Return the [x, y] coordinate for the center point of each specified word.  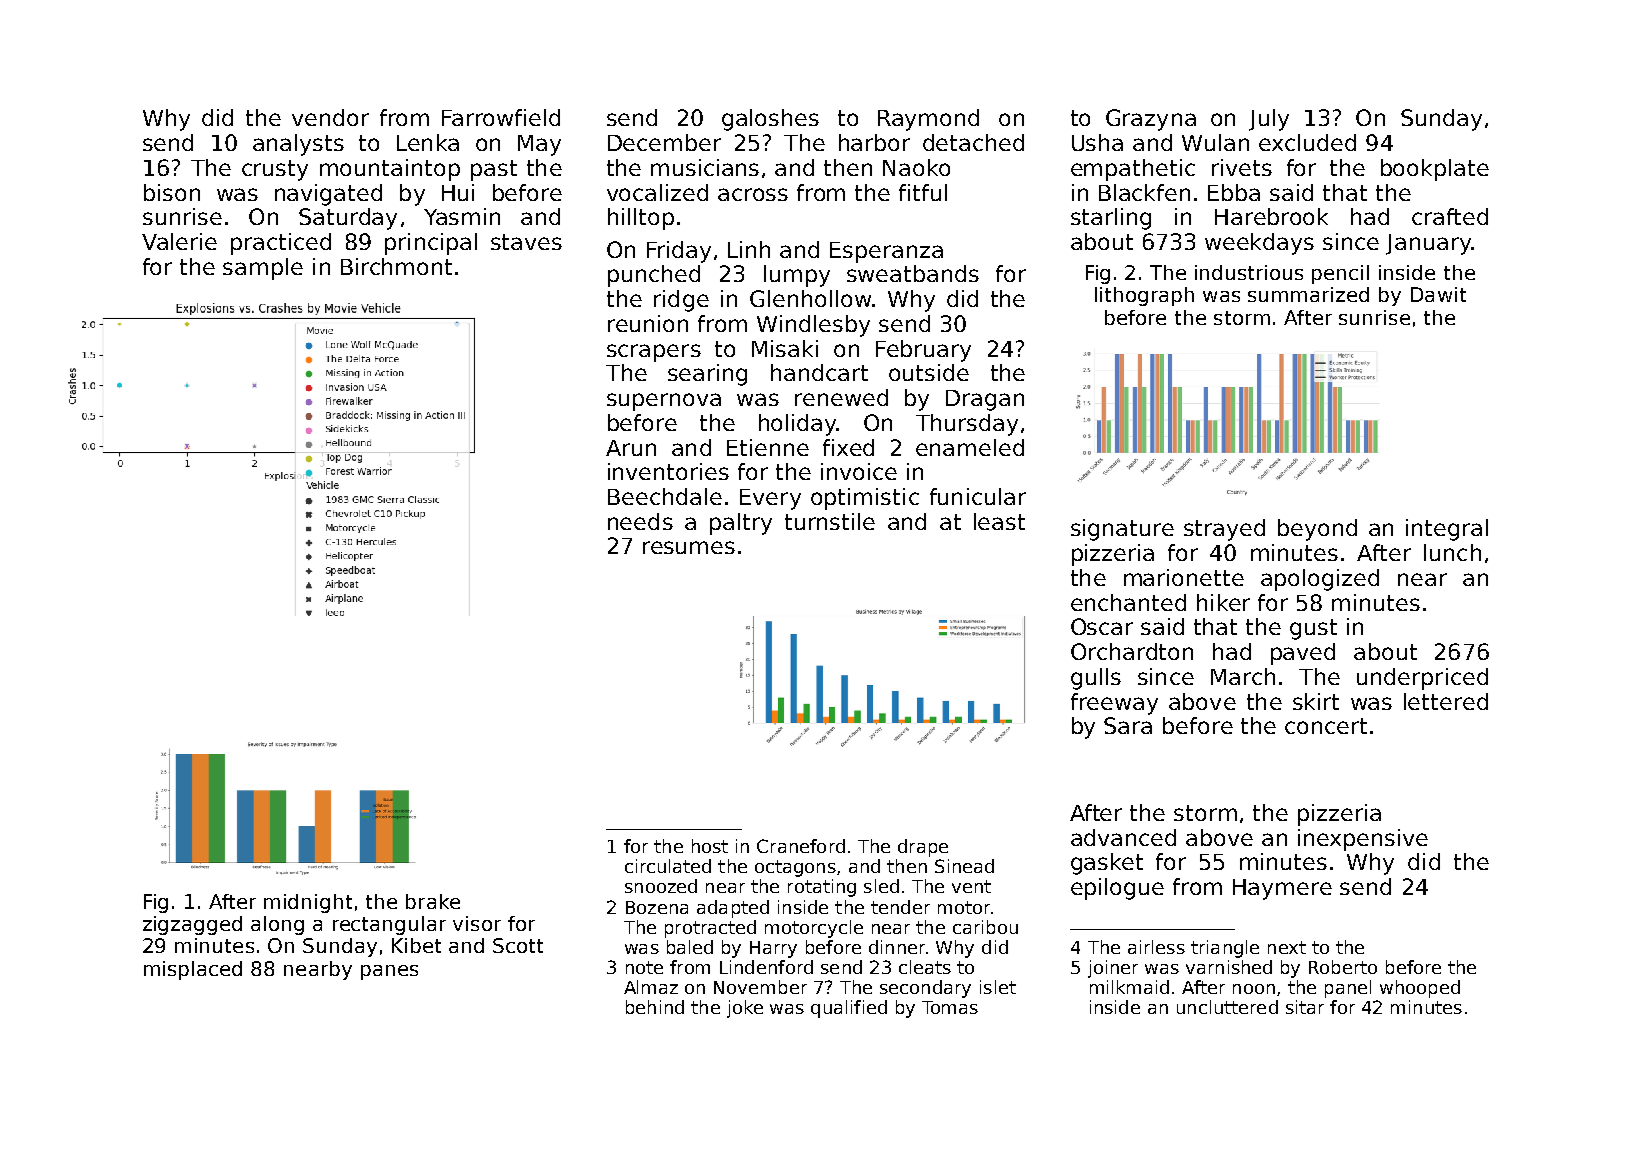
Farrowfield [501, 117]
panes [389, 972]
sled [881, 886]
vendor [330, 117]
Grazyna [1151, 120]
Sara [1128, 725]
